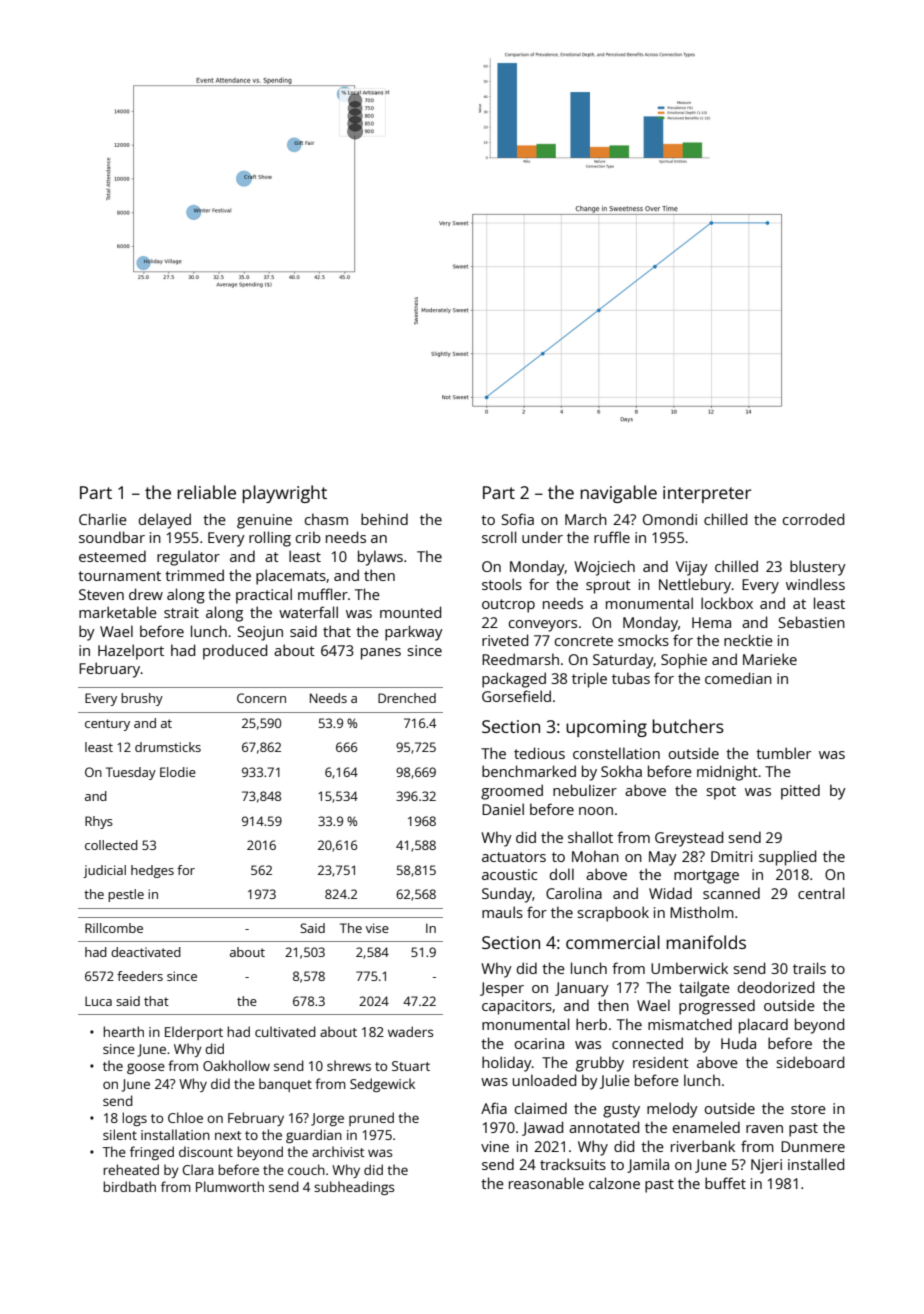  Describe the element at coordinates (142, 699) in the screenshot. I see `brushy` at that location.
